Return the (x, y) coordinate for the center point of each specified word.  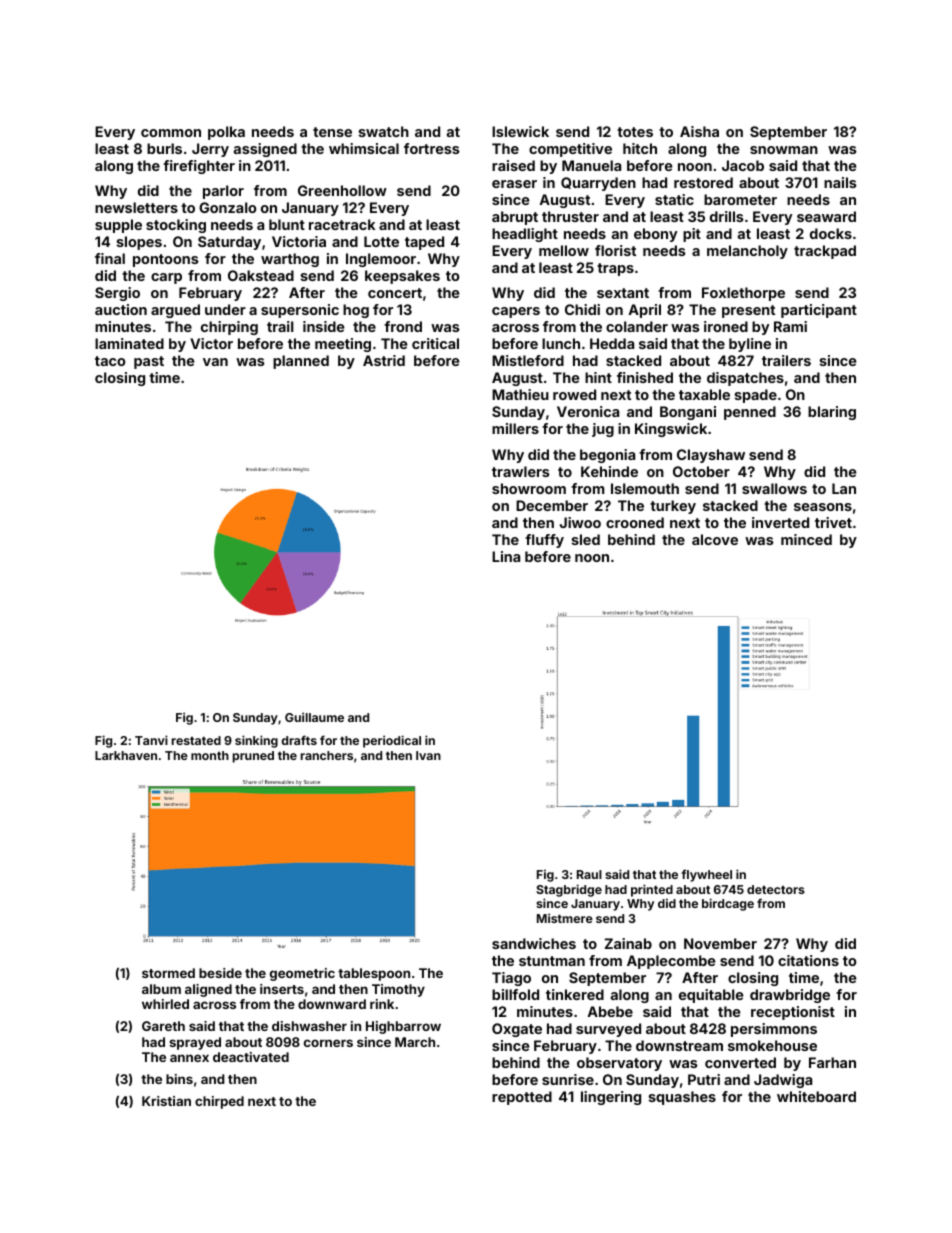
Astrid (384, 360)
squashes (682, 1098)
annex (189, 1058)
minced (806, 539)
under (225, 309)
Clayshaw (711, 456)
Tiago (511, 979)
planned (301, 362)
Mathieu (520, 394)
